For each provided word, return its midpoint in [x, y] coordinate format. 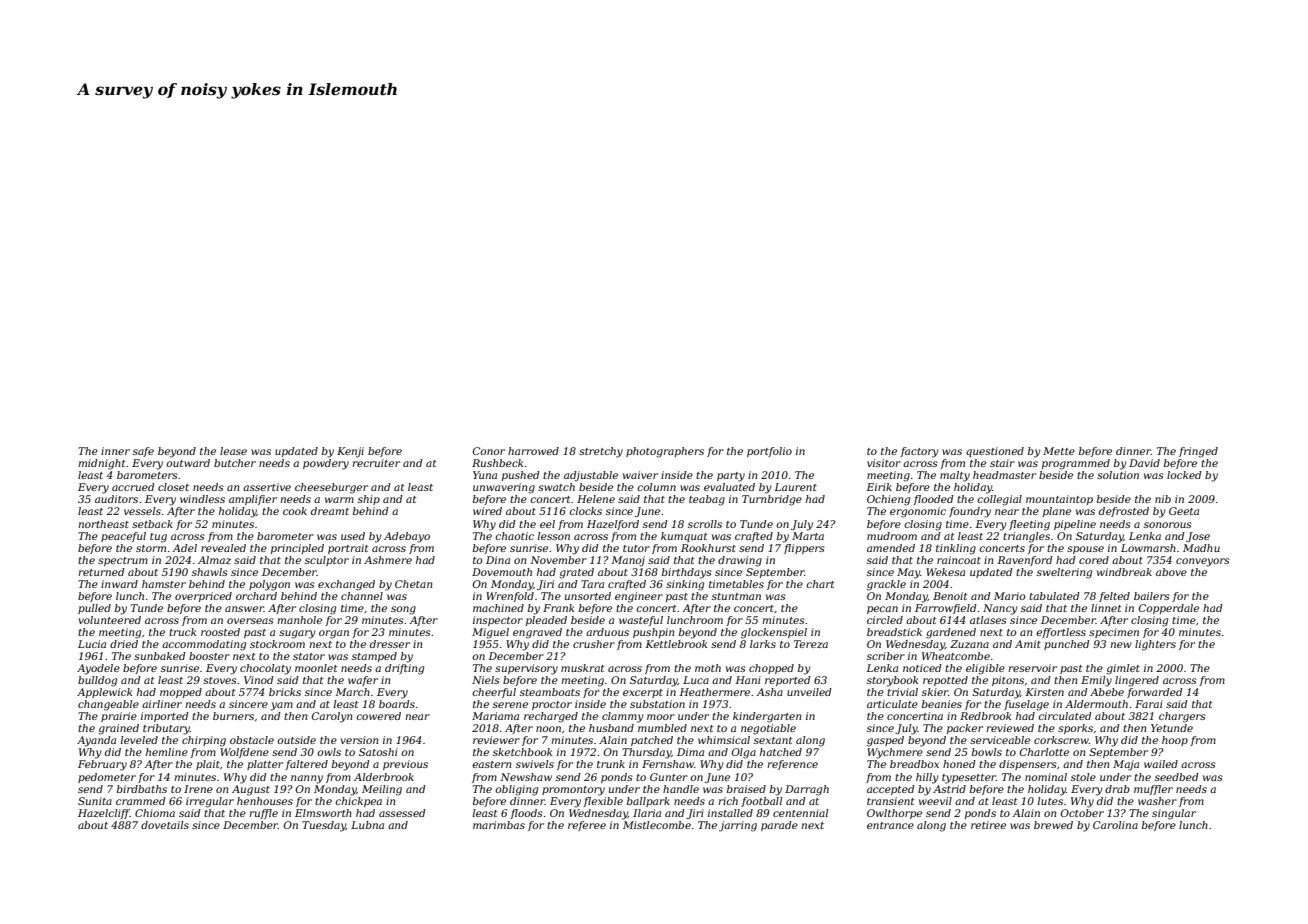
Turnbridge [772, 500]
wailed [1161, 764]
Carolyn [332, 717]
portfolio [769, 452]
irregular [210, 802]
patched [652, 741]
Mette [1059, 451]
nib [1163, 499]
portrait [348, 549]
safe [143, 452]
